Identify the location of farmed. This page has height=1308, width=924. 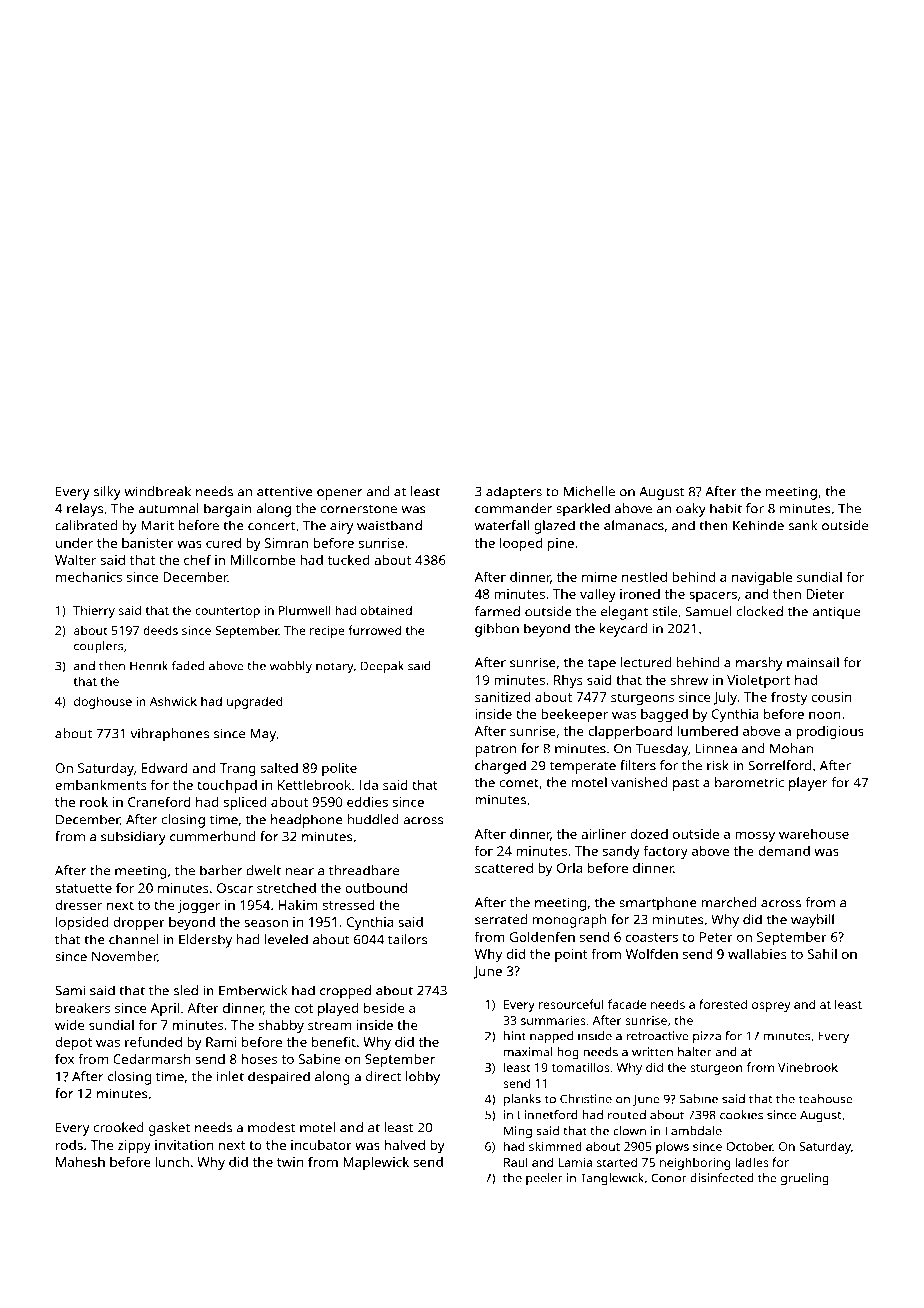
(497, 611).
